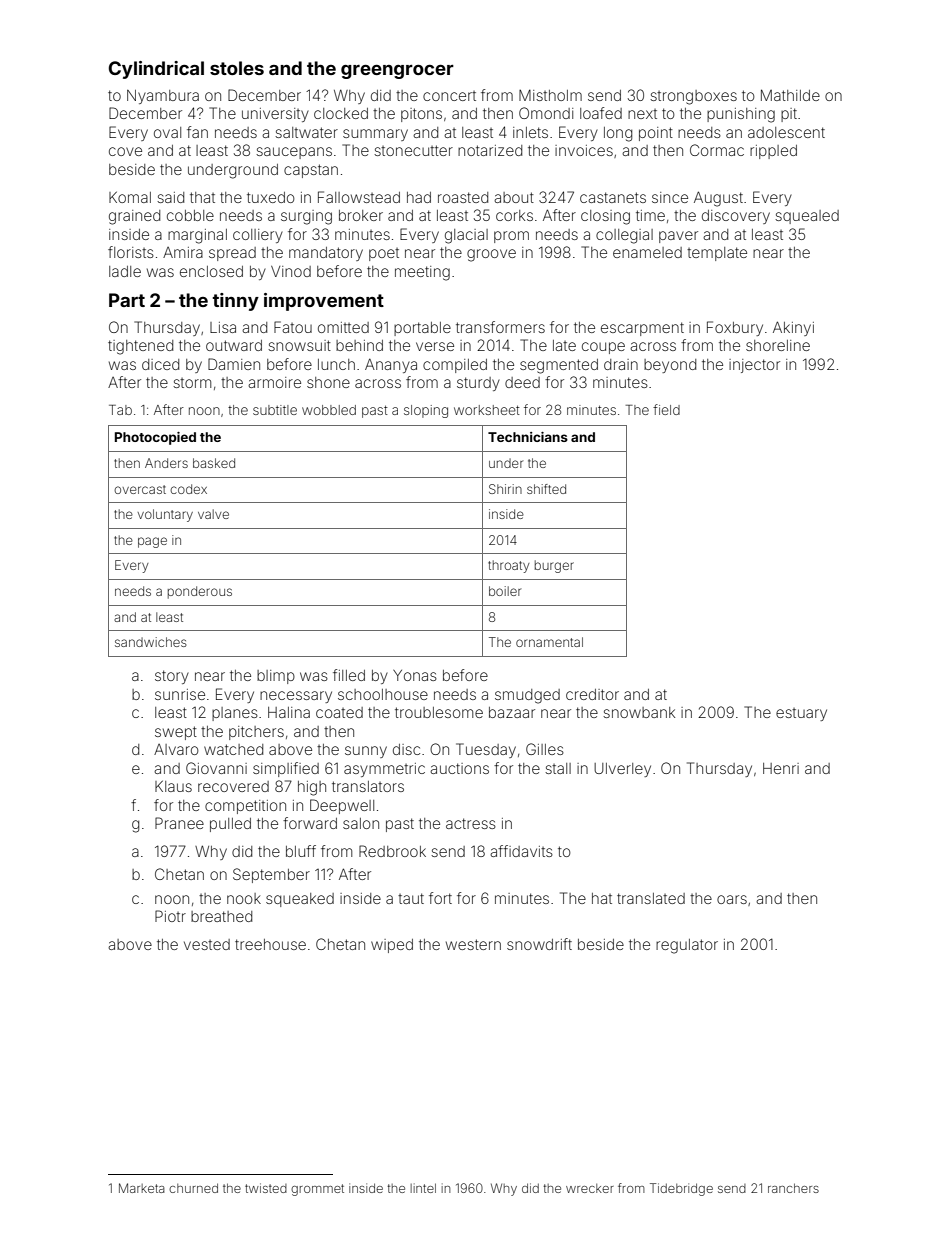  Describe the element at coordinates (176, 749) in the screenshot. I see `Alvaro` at that location.
